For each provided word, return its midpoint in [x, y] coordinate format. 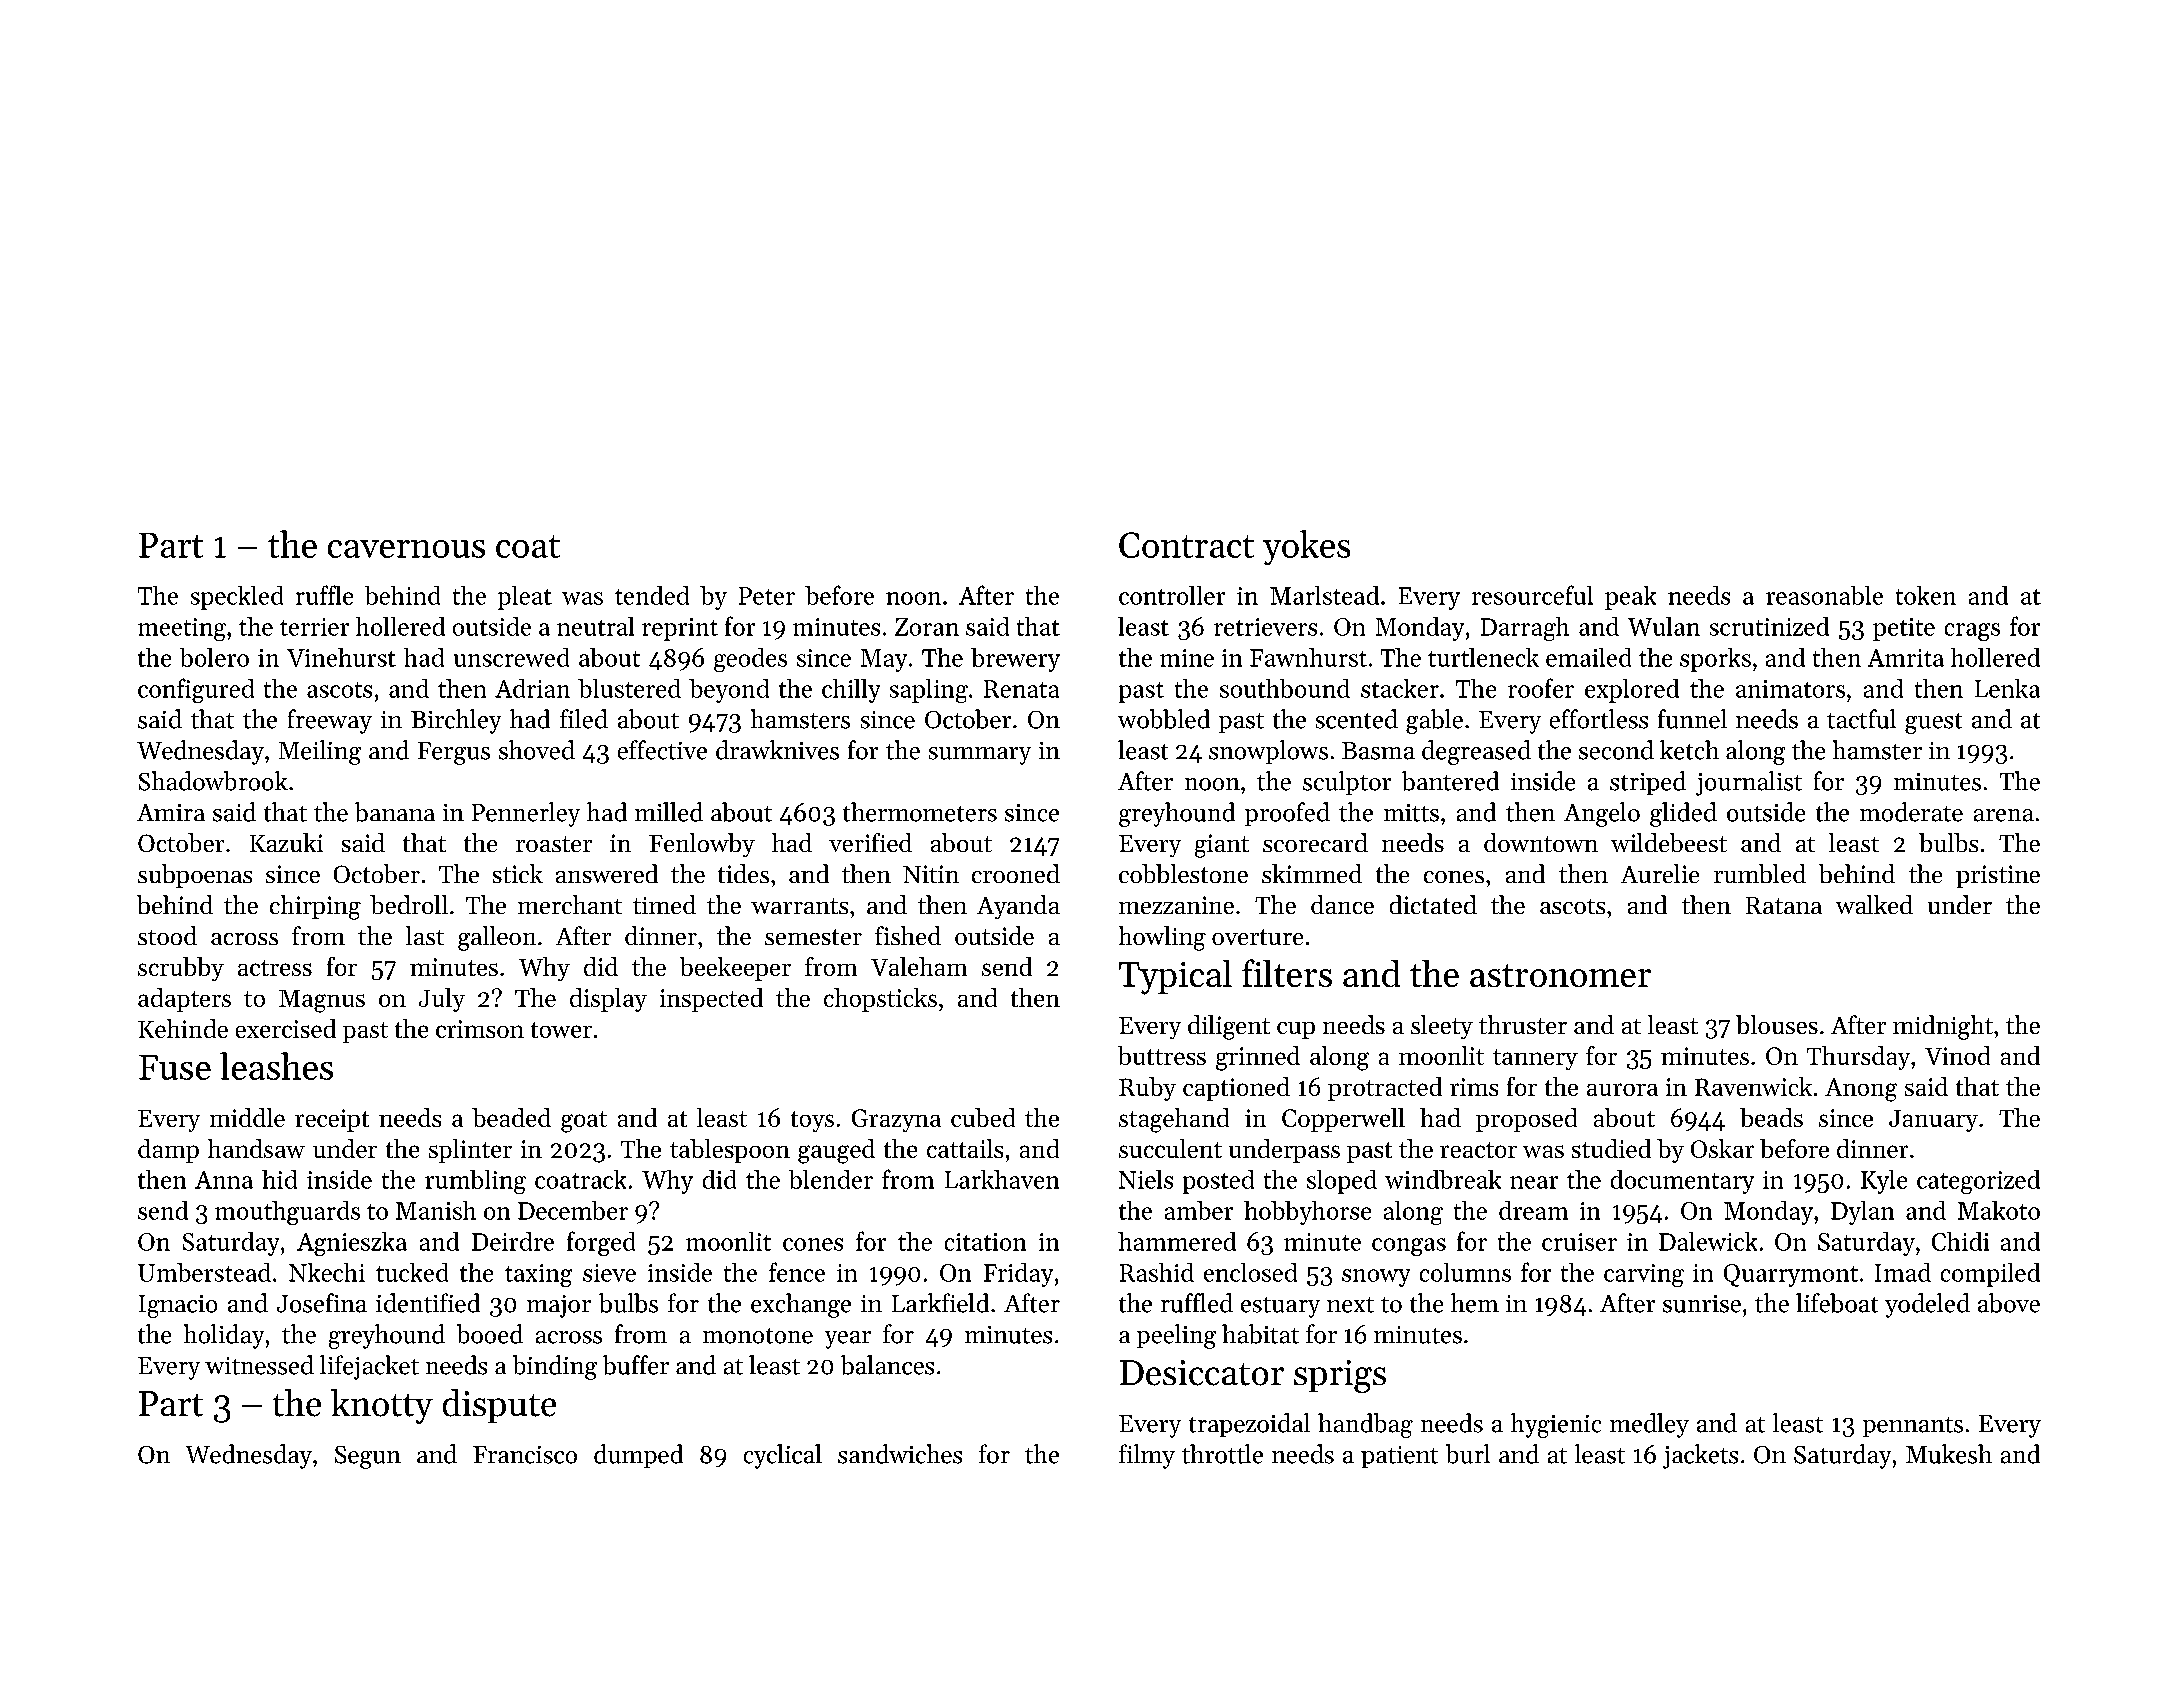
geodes [750, 660]
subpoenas [195, 876]
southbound [1285, 688]
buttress [1162, 1055]
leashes [276, 1066]
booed [490, 1334]
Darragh [1525, 629]
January [1933, 1121]
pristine [1998, 876]
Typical [1175, 977]
